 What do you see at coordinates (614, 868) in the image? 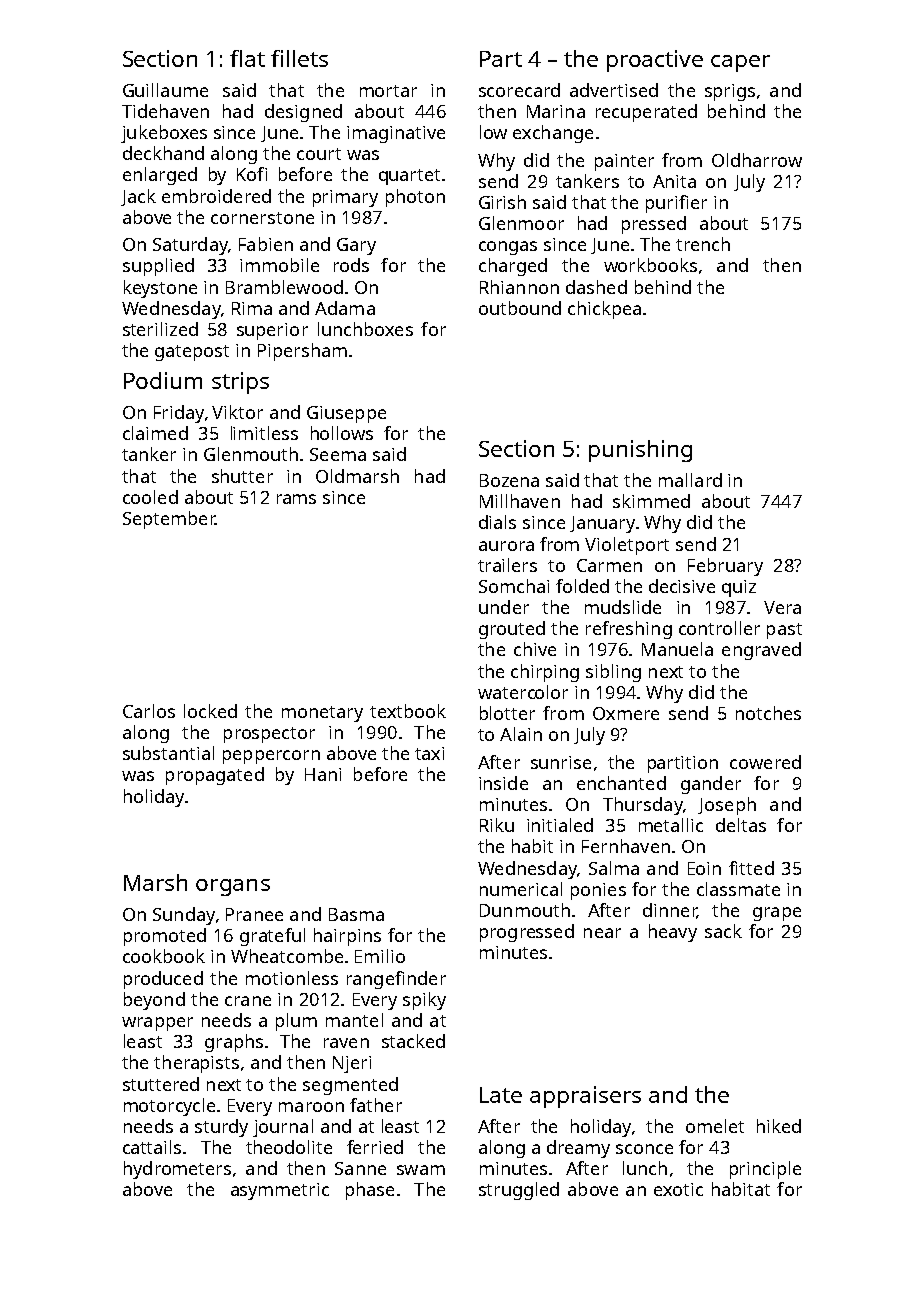
I see `Salma` at bounding box center [614, 868].
